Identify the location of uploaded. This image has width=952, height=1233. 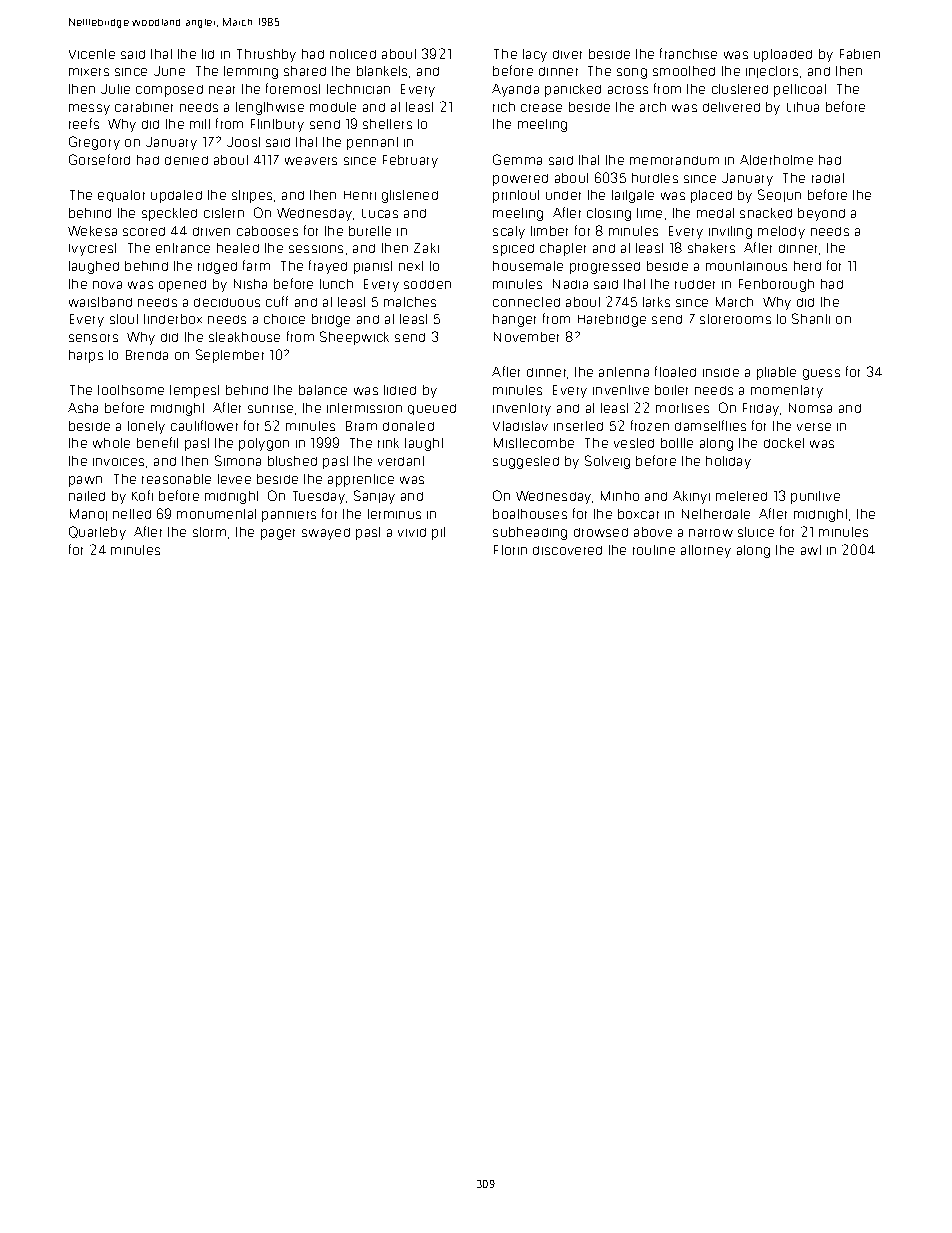
(783, 55).
